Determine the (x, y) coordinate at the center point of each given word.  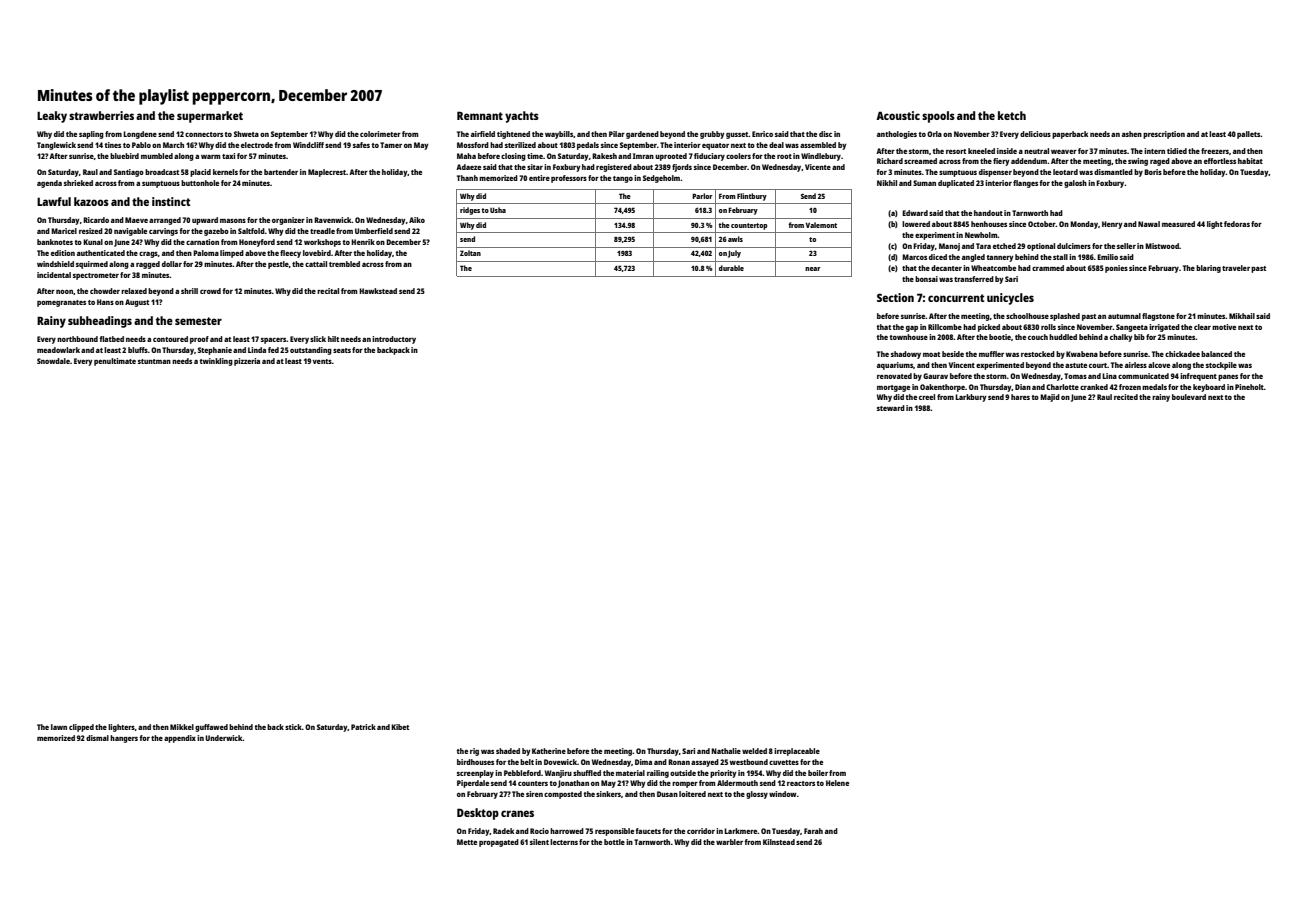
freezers (1215, 151)
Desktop (478, 814)
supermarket (210, 117)
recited (1126, 397)
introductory (394, 340)
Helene (837, 783)
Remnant (480, 115)
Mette (467, 842)
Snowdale (53, 361)
